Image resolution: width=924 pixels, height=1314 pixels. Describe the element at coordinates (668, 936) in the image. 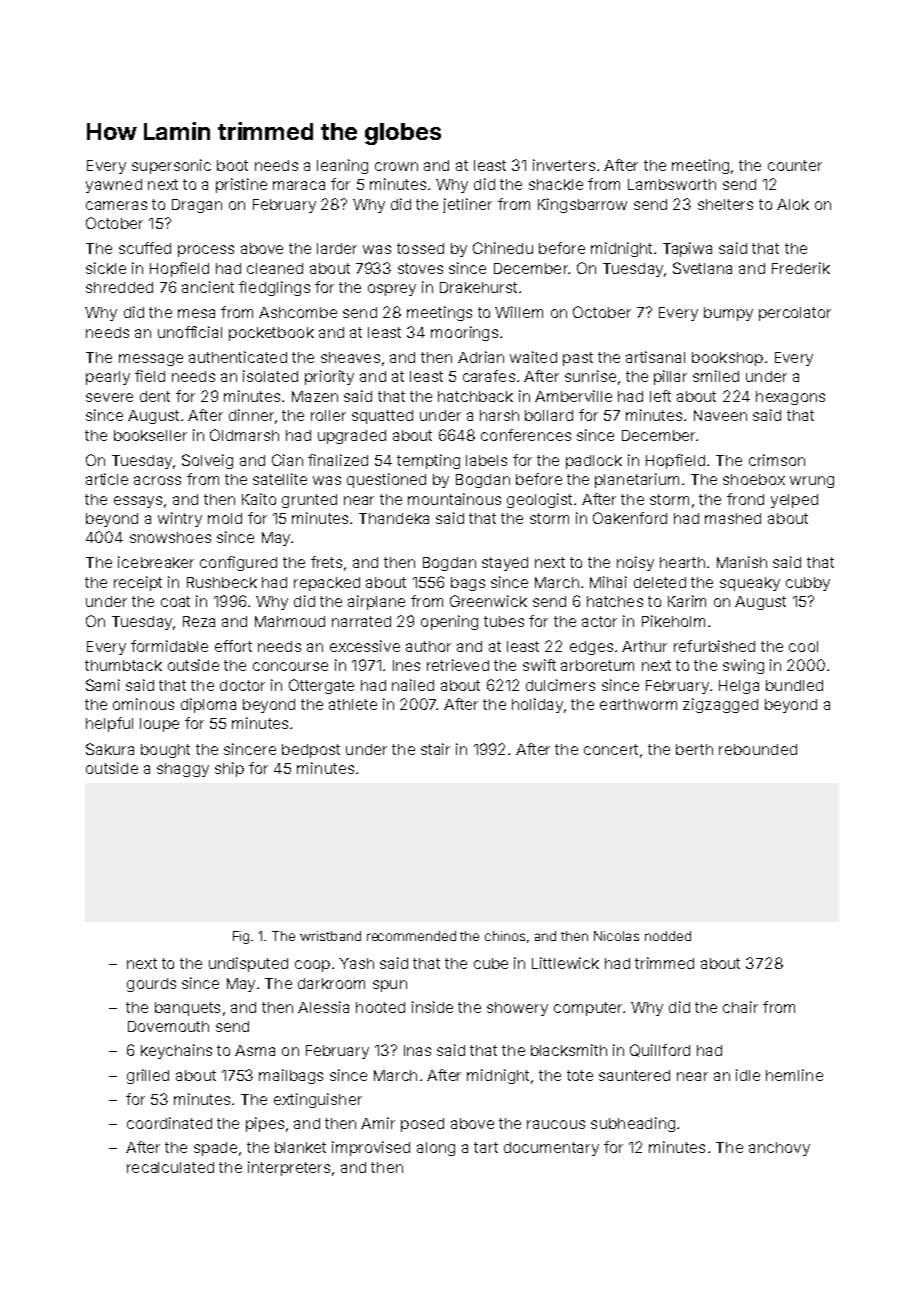

I see `nodded` at that location.
